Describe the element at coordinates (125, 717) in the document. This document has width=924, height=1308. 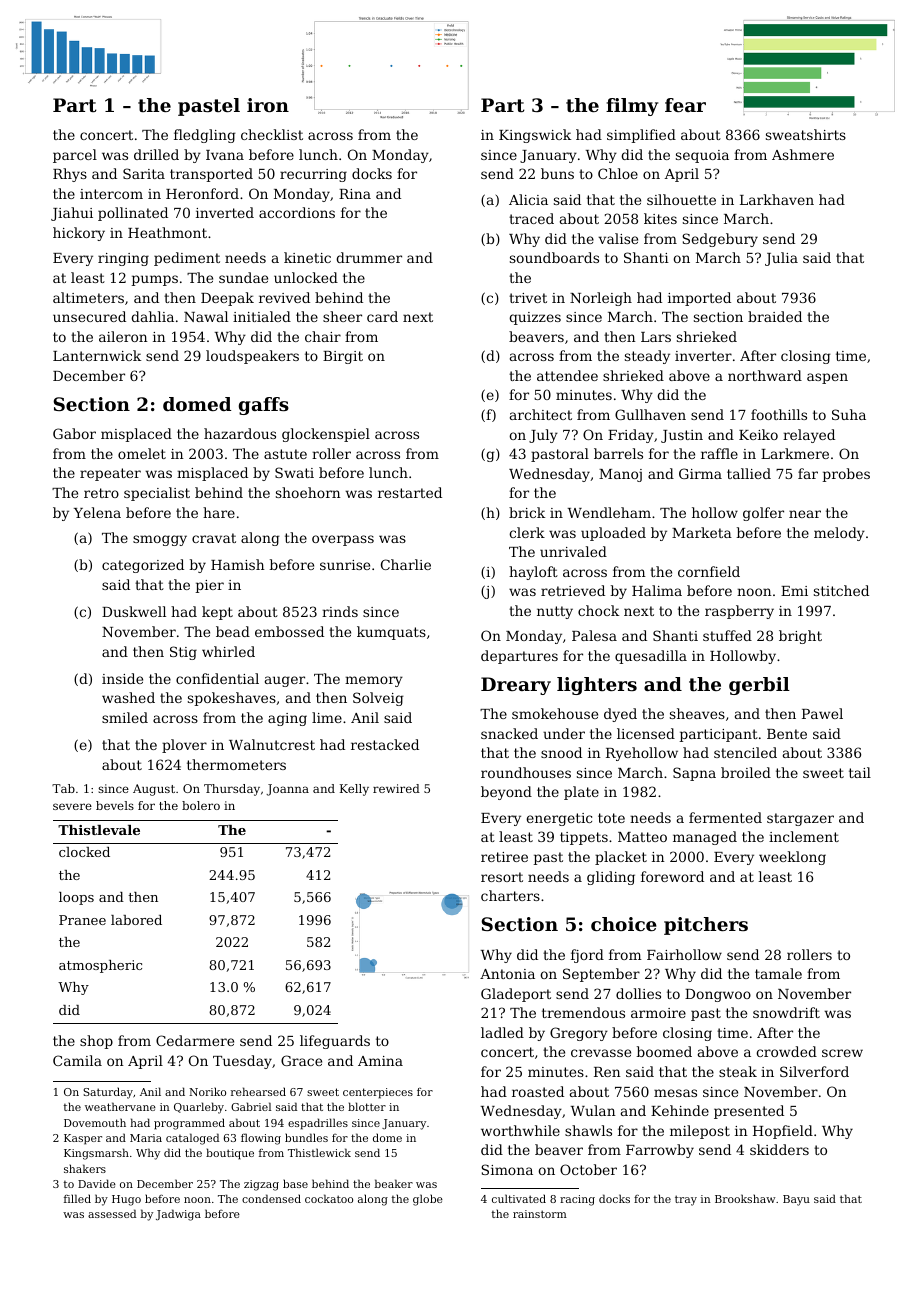
I see `smiled` at that location.
